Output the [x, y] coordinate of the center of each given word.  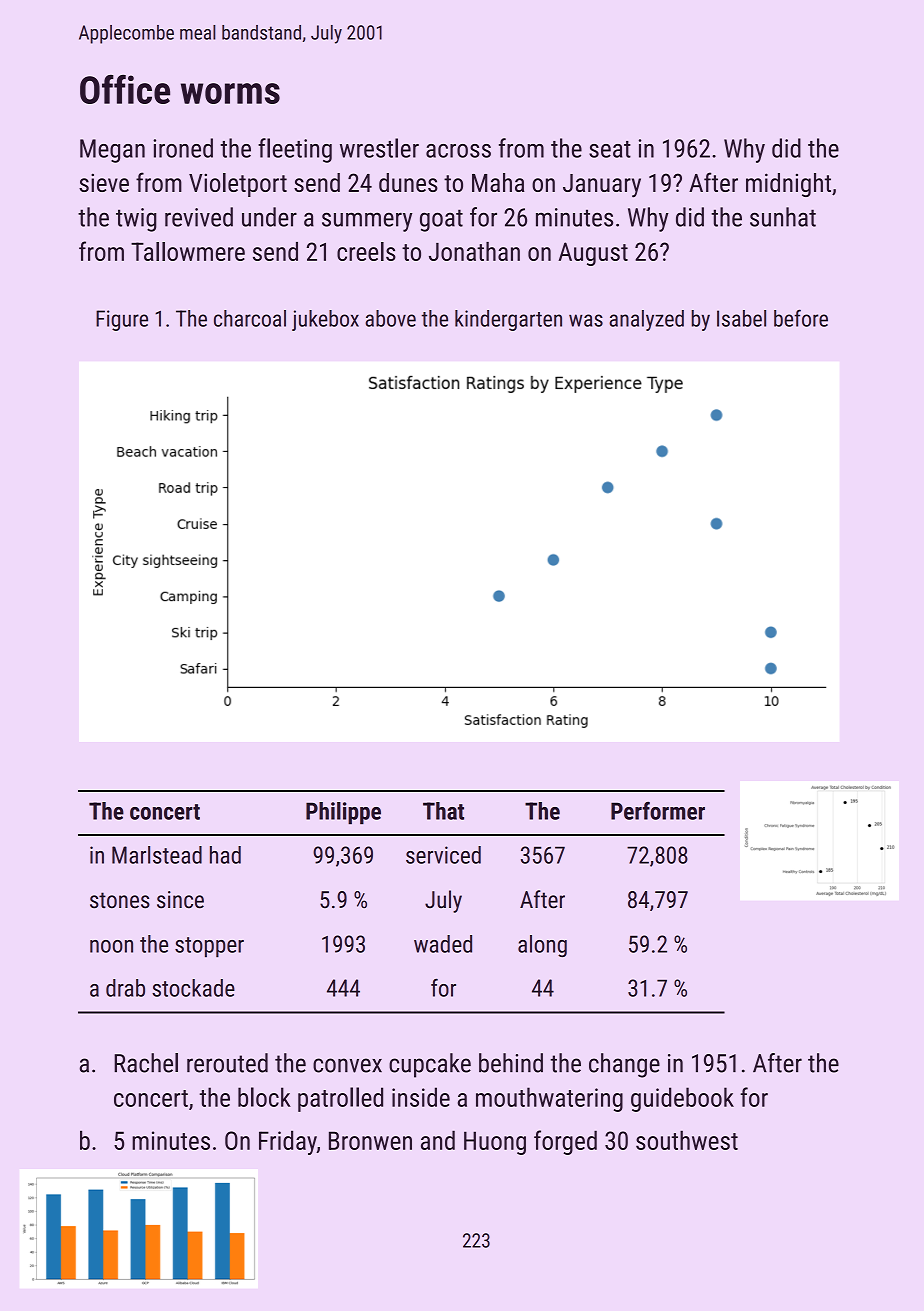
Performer [658, 811]
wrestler [379, 148]
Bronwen [370, 1140]
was [586, 320]
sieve [104, 182]
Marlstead [157, 855]
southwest [687, 1140]
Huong [495, 1143]
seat [610, 149]
